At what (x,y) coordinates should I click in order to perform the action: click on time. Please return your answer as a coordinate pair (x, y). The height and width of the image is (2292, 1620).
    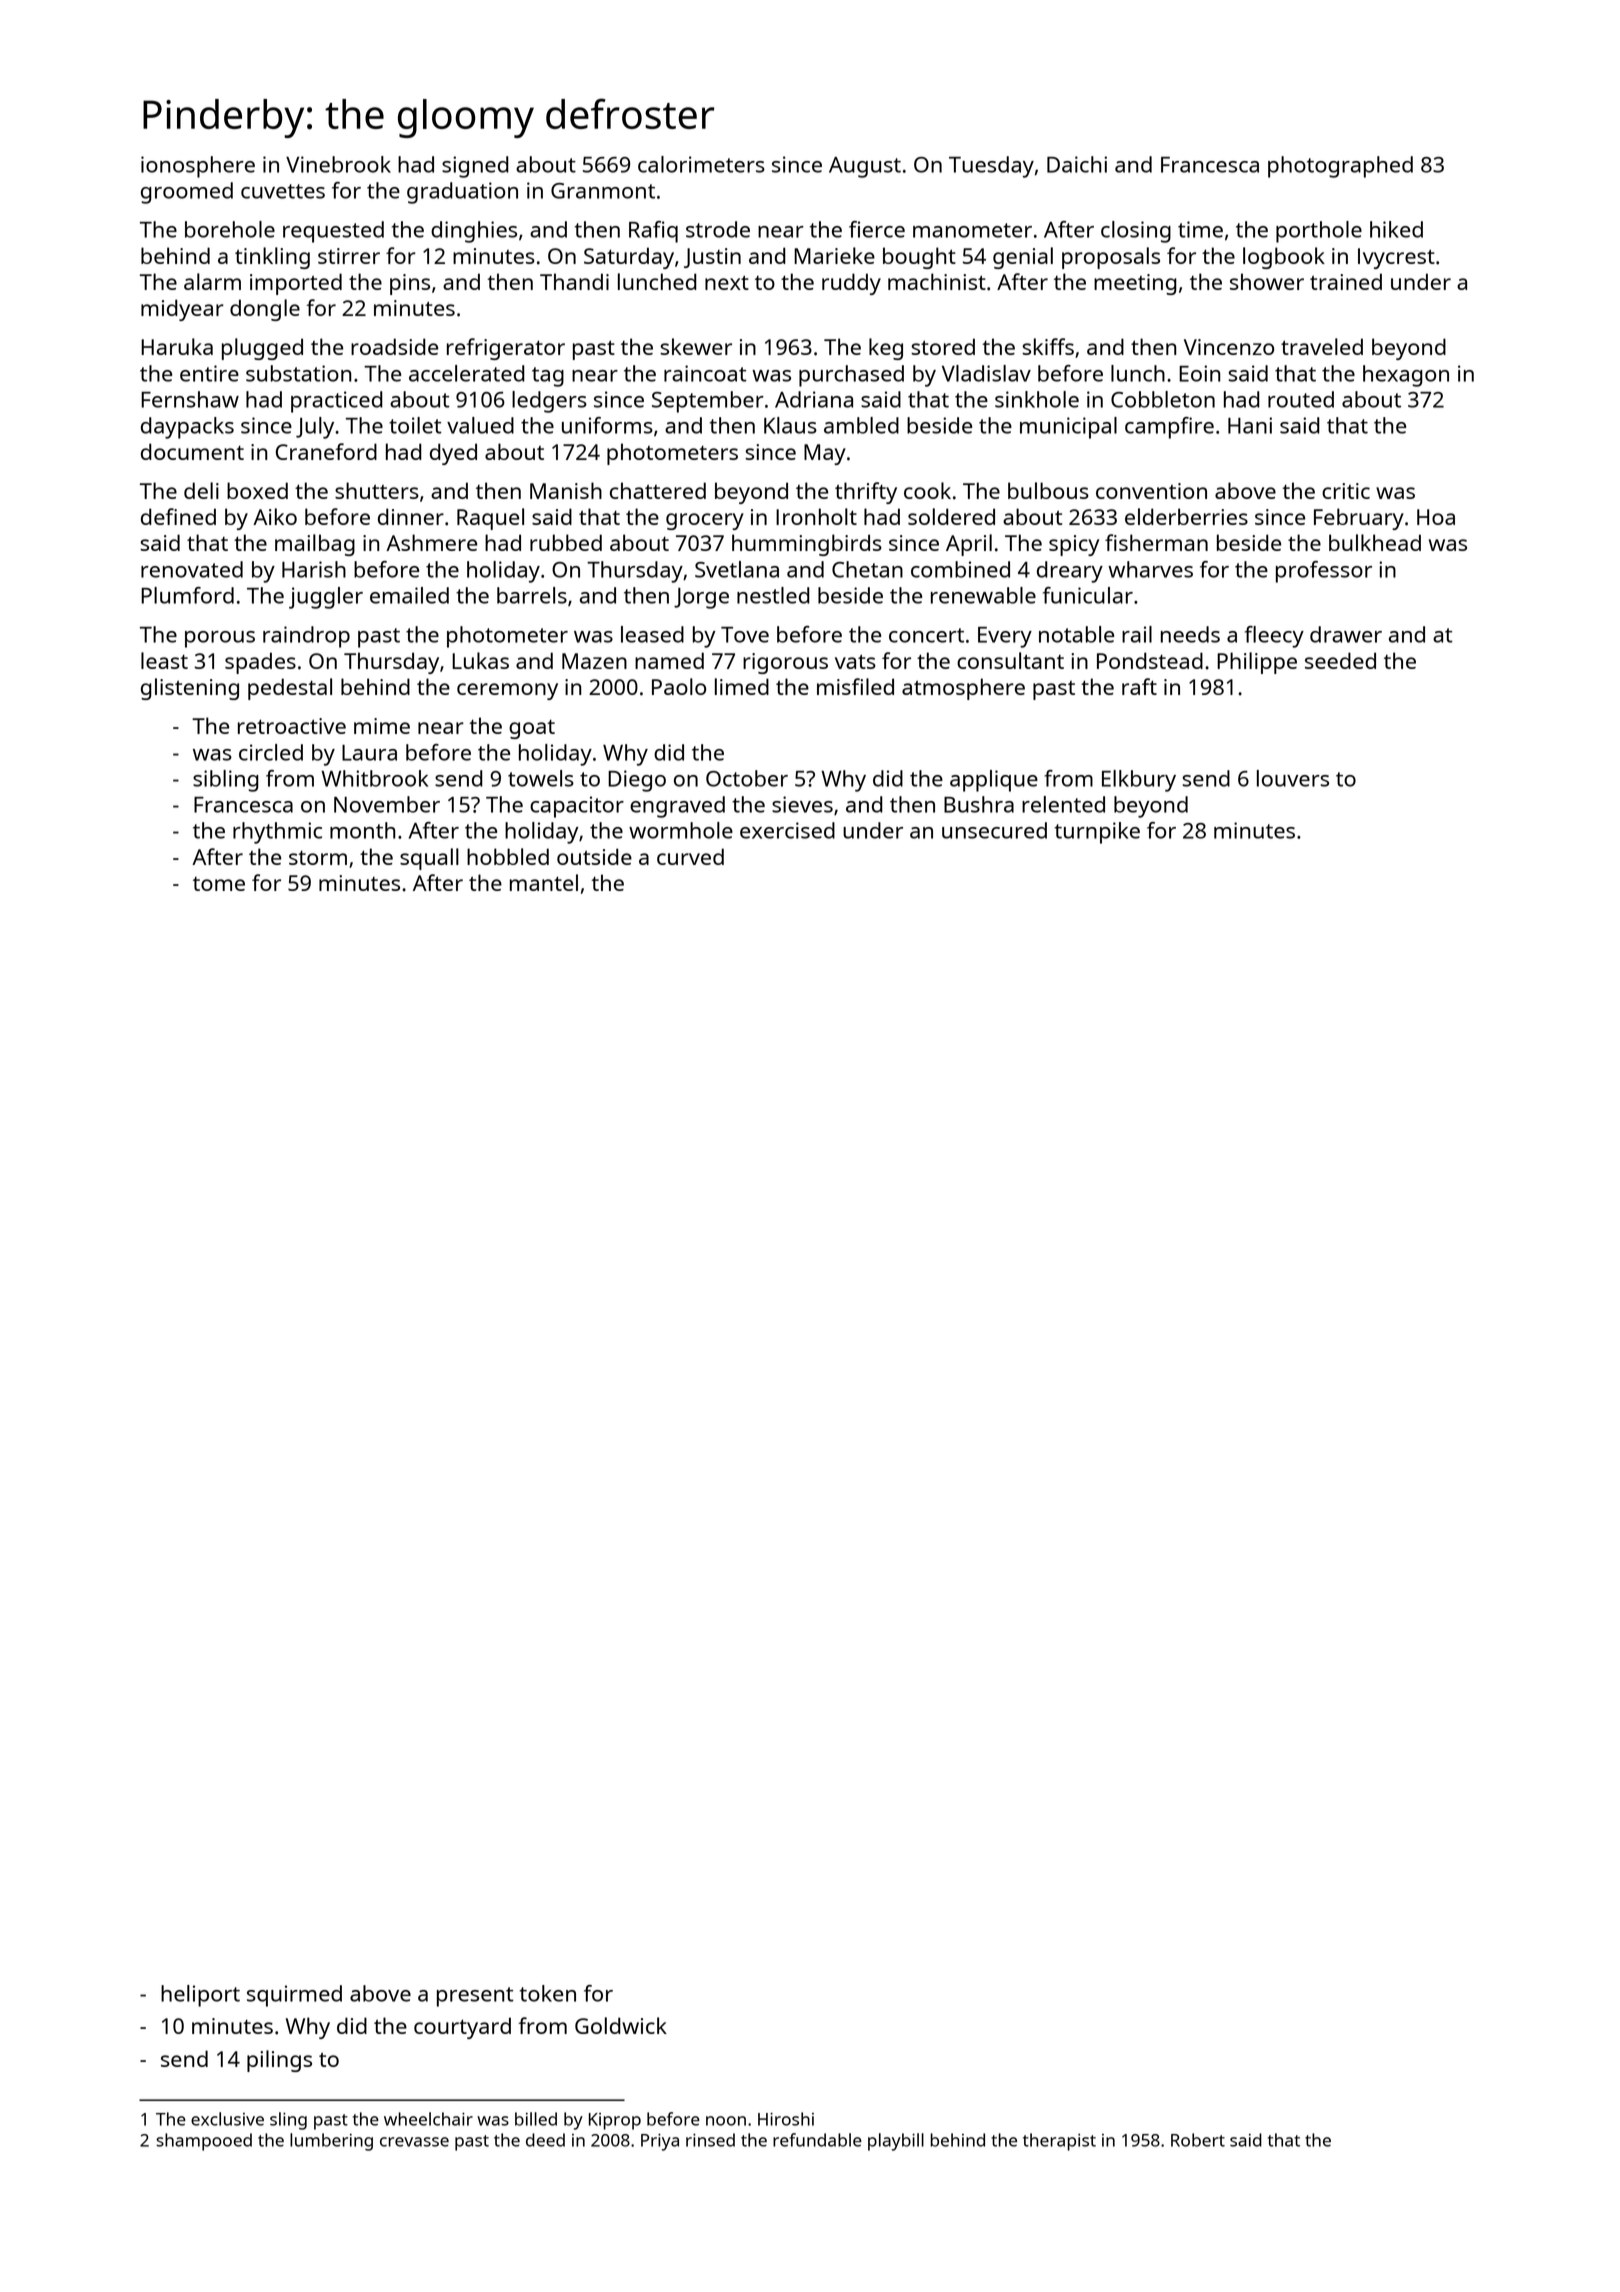
    Looking at the image, I should click on (1200, 229).
